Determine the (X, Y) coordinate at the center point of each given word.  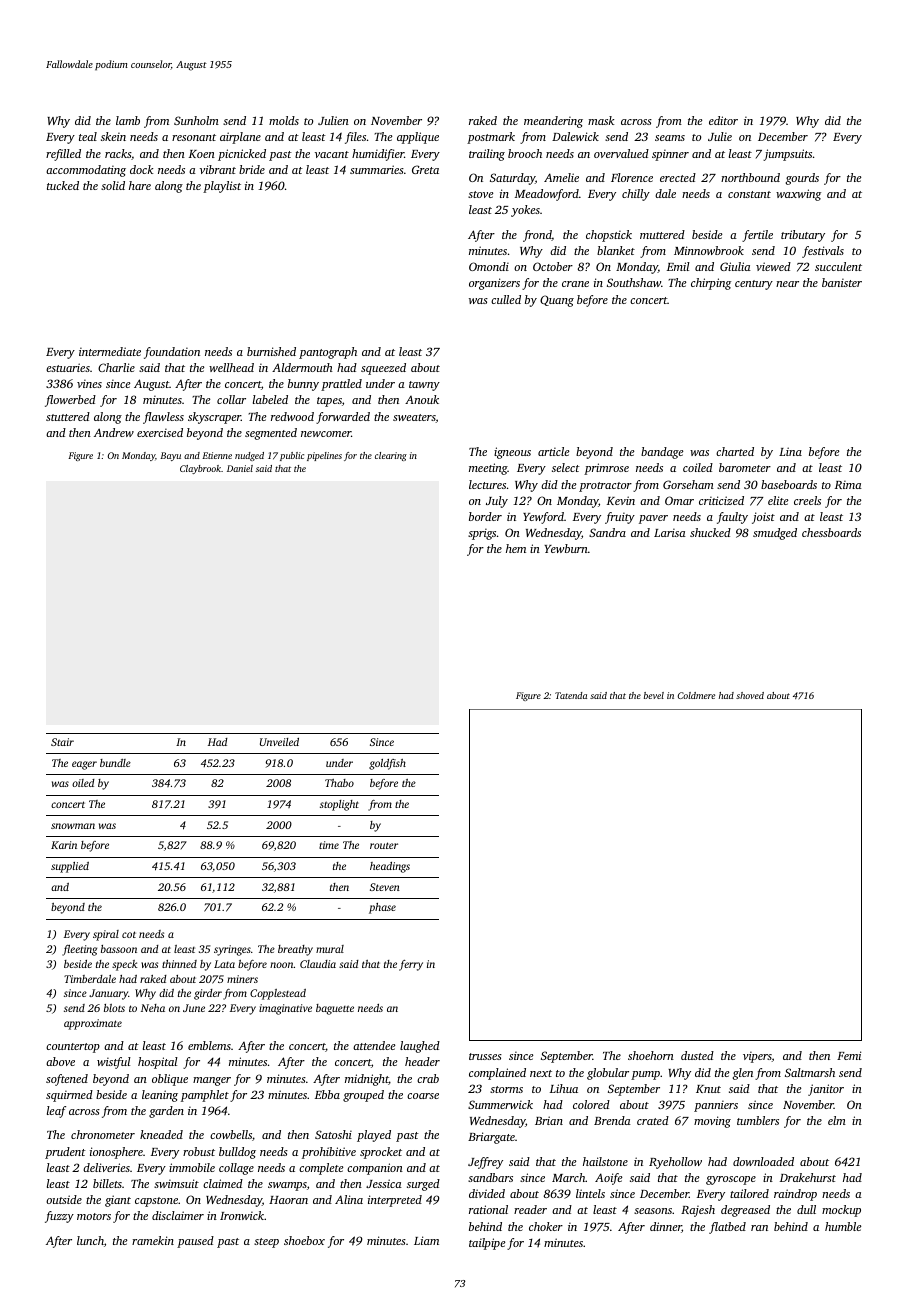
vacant (332, 154)
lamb (128, 120)
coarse (423, 1096)
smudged (775, 534)
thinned (179, 964)
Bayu (170, 456)
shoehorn (651, 1055)
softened (67, 1080)
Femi (849, 1055)
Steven (385, 887)
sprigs (482, 534)
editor (723, 120)
